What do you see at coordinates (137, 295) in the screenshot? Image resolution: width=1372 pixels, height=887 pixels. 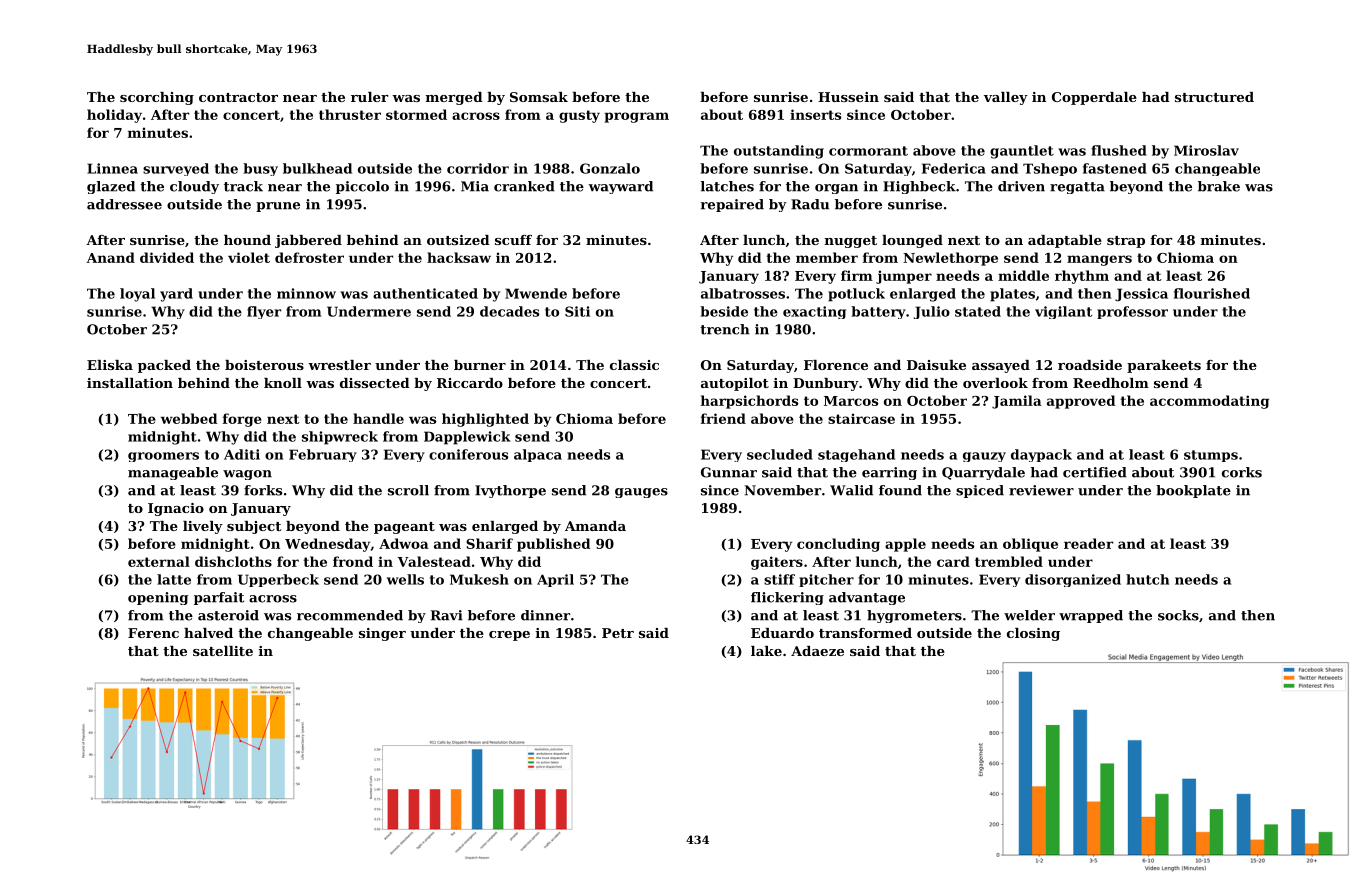 I see `loyal` at bounding box center [137, 295].
